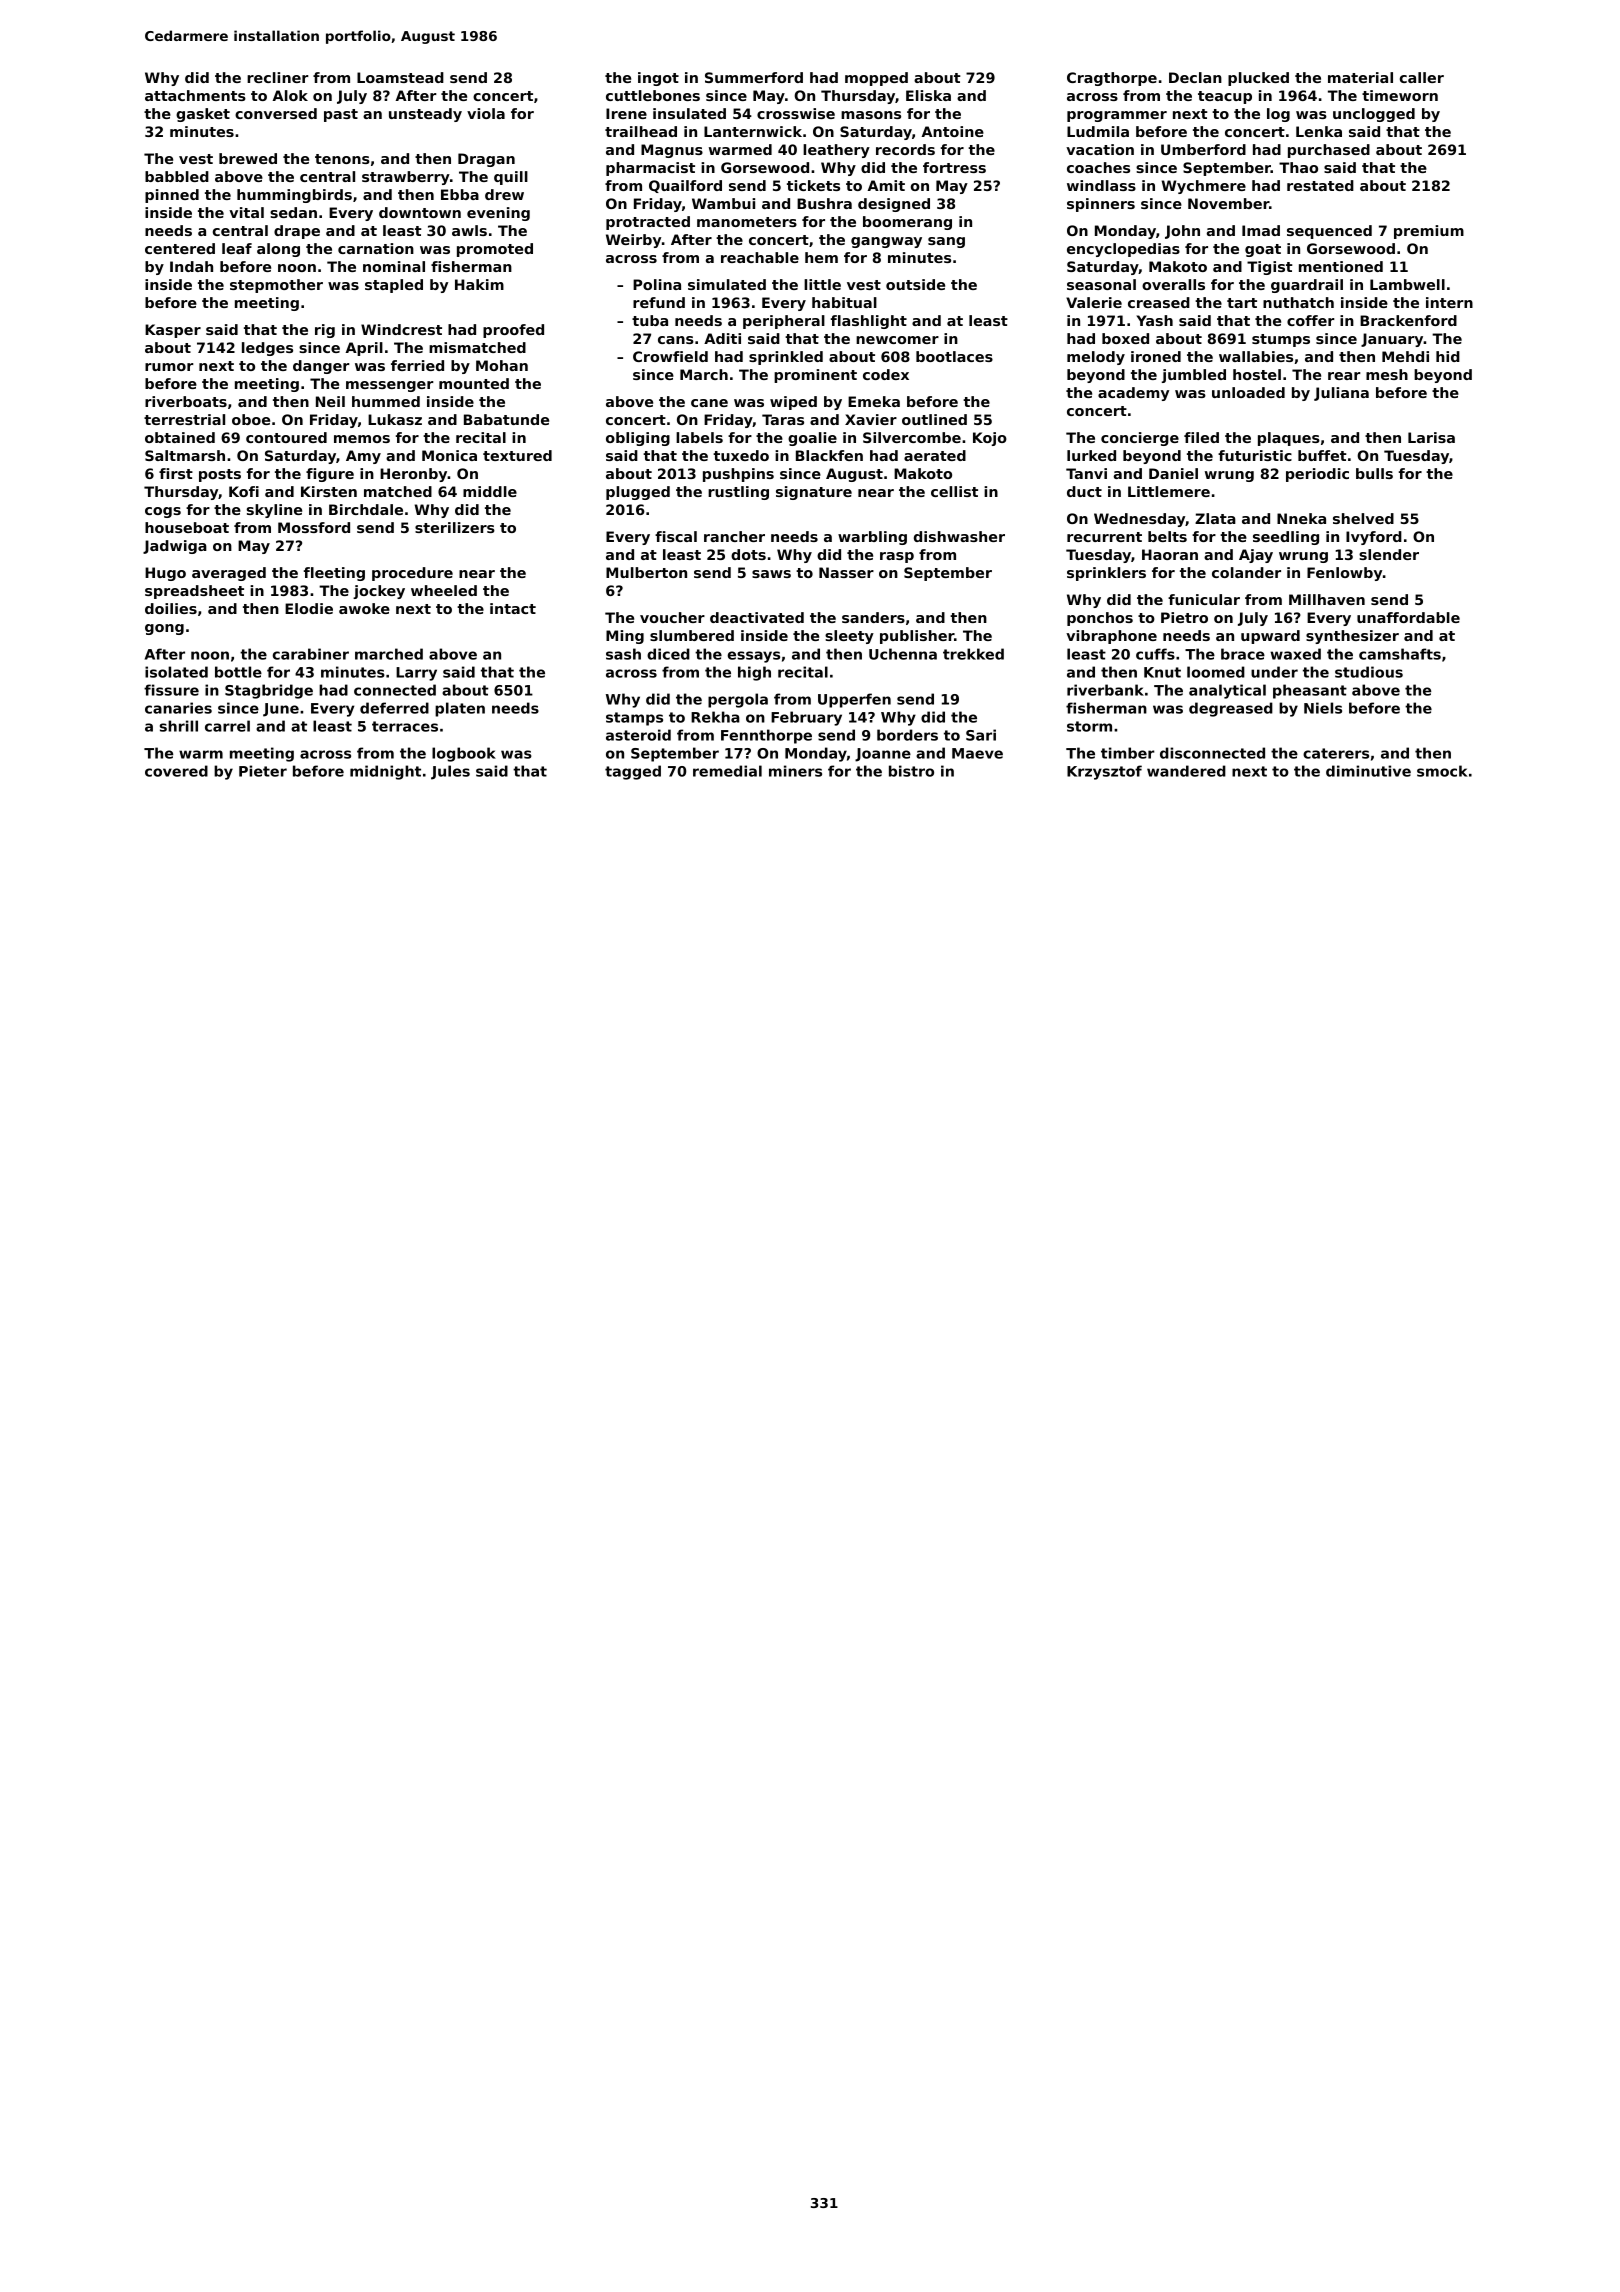 This document has width=1620, height=2292. What do you see at coordinates (1289, 439) in the document?
I see `plaques` at bounding box center [1289, 439].
